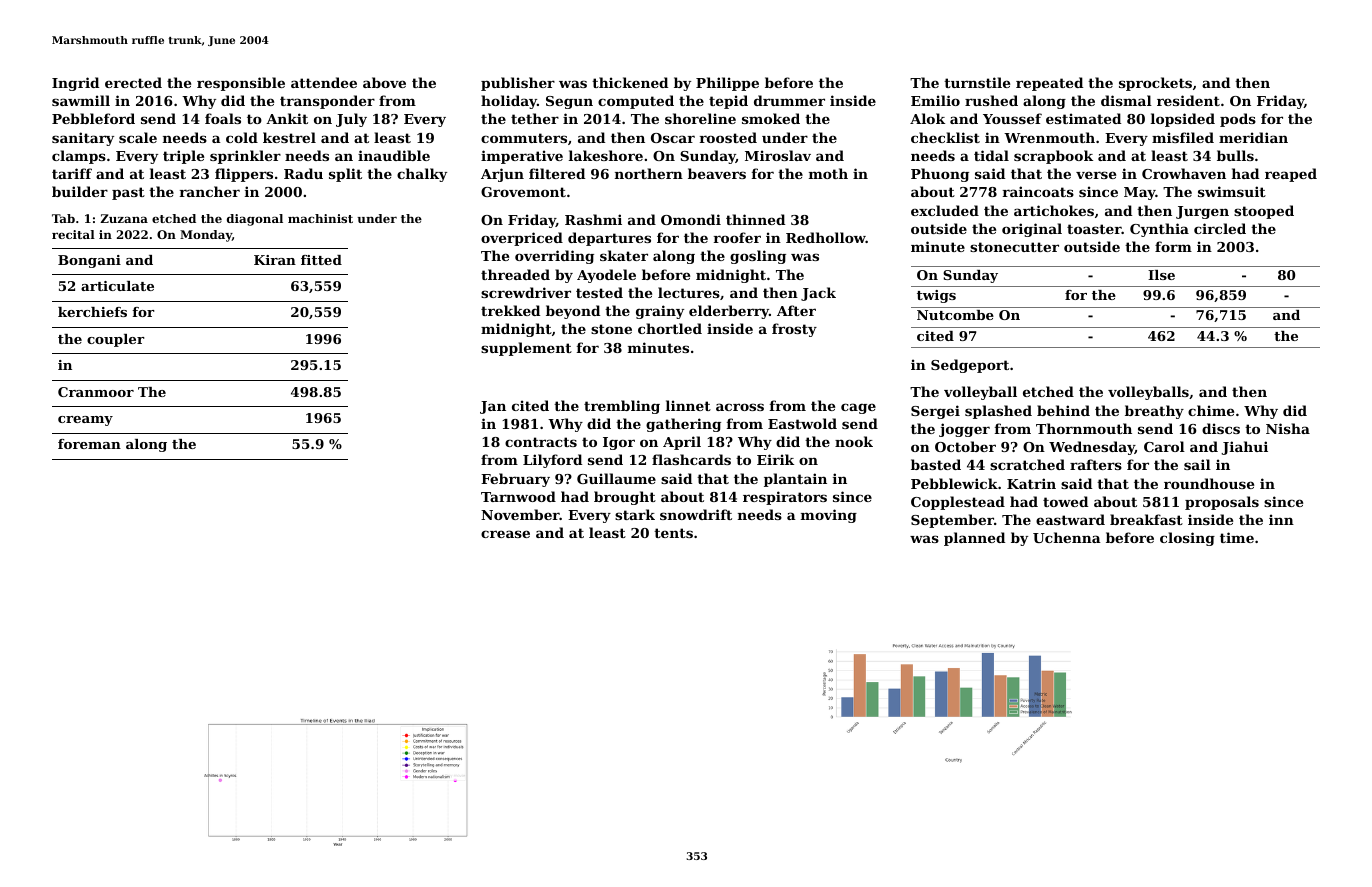  Describe the element at coordinates (593, 219) in the page. I see `Rashmi` at that location.
